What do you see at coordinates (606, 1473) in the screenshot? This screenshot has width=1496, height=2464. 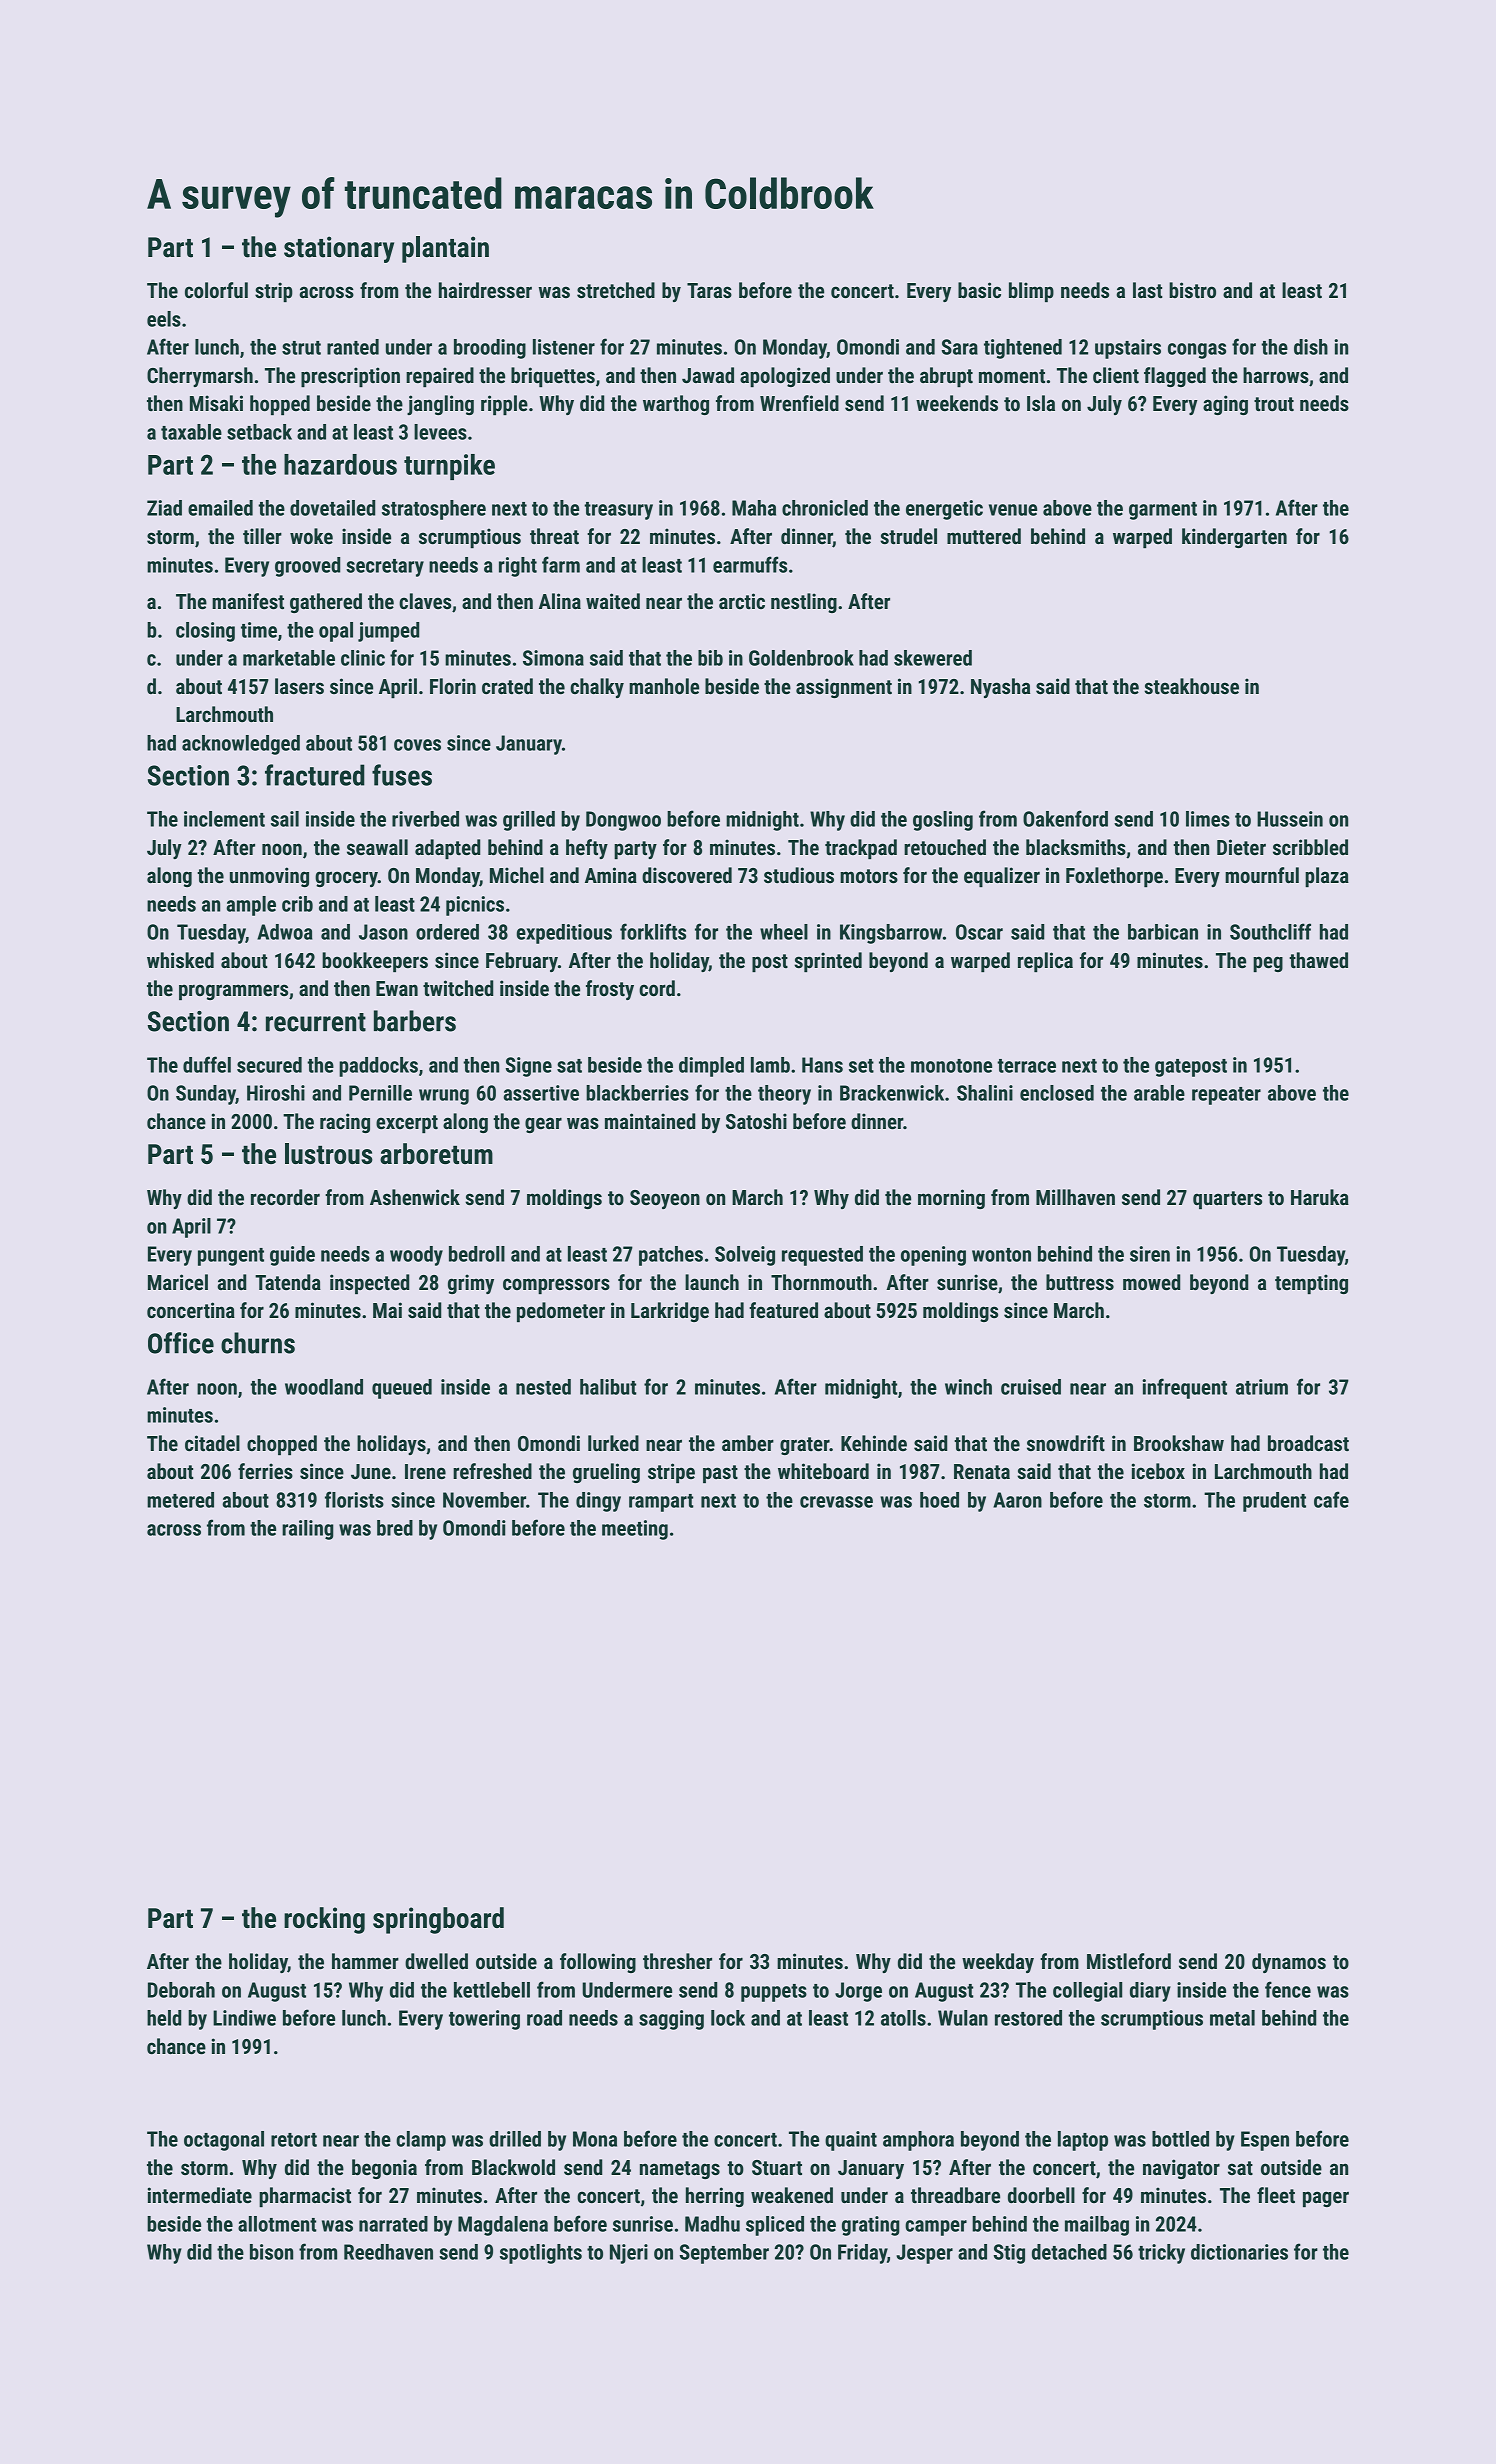 I see `grueling` at bounding box center [606, 1473].
